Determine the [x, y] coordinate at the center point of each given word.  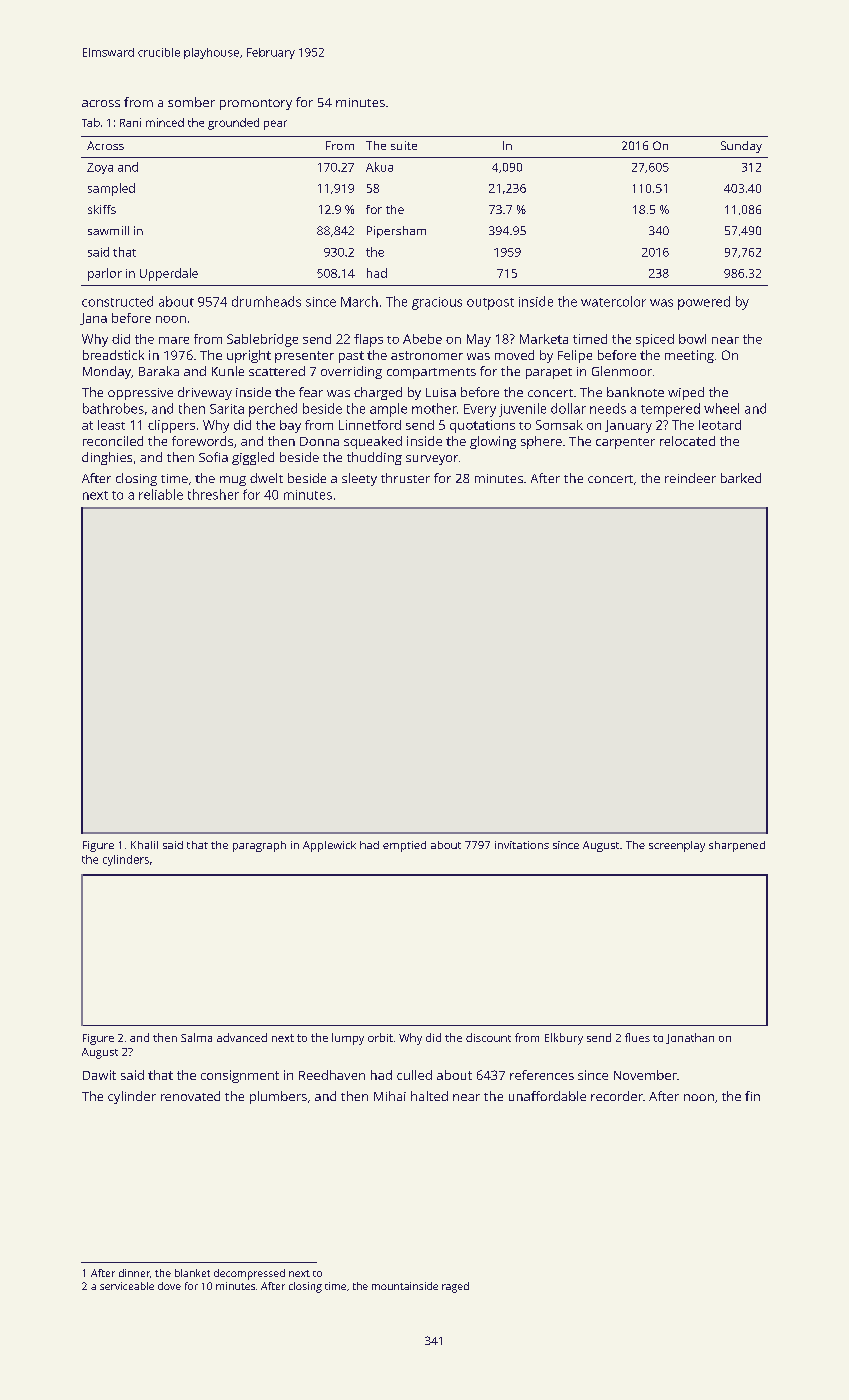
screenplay [677, 846]
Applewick [329, 846]
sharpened [737, 846]
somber [191, 102]
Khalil [144, 845]
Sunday [741, 147]
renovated [190, 1096]
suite [404, 145]
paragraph [259, 846]
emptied [404, 846]
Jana [93, 319]
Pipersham [396, 232]
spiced [655, 340]
